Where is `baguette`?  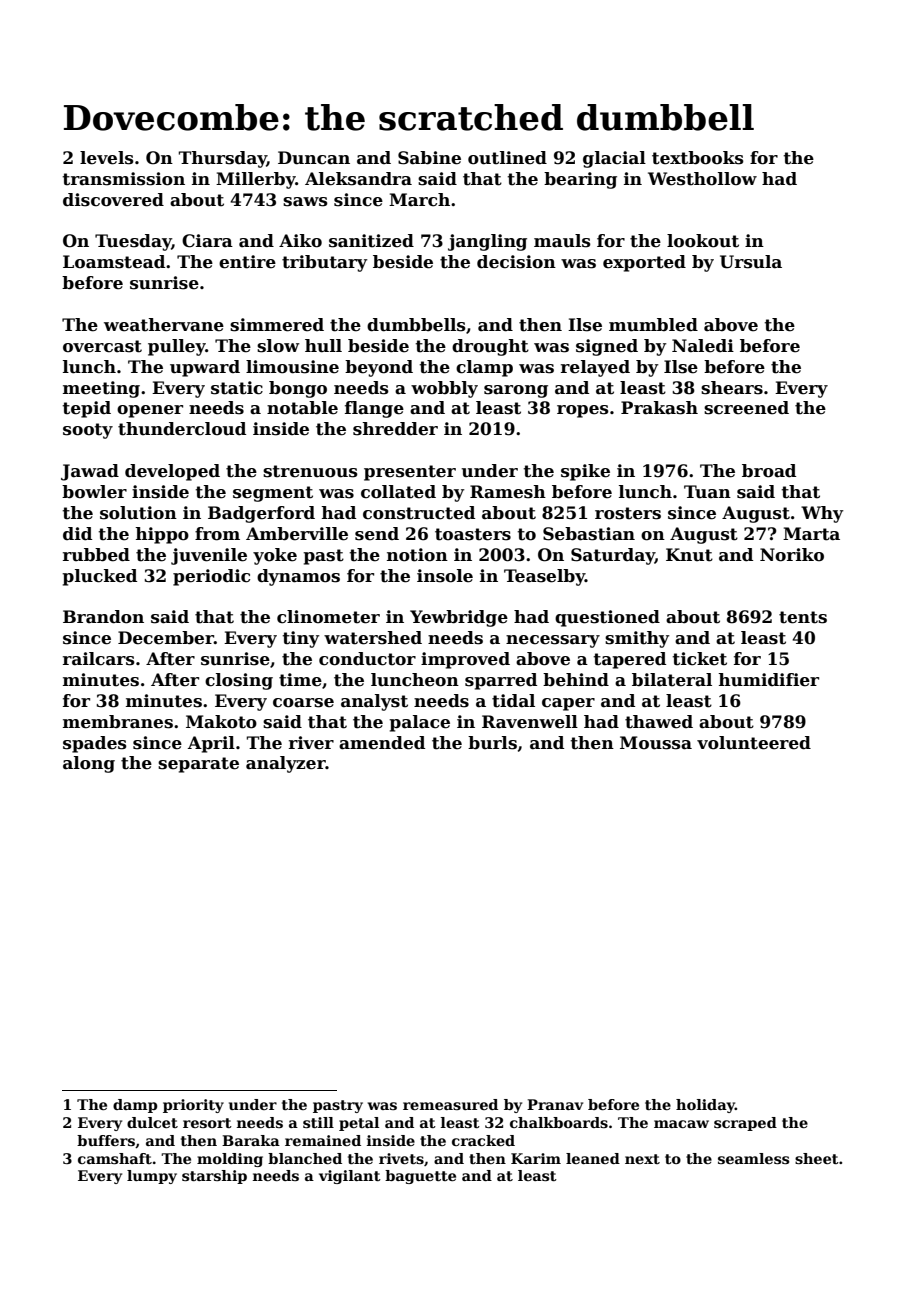 baguette is located at coordinates (420, 1177).
